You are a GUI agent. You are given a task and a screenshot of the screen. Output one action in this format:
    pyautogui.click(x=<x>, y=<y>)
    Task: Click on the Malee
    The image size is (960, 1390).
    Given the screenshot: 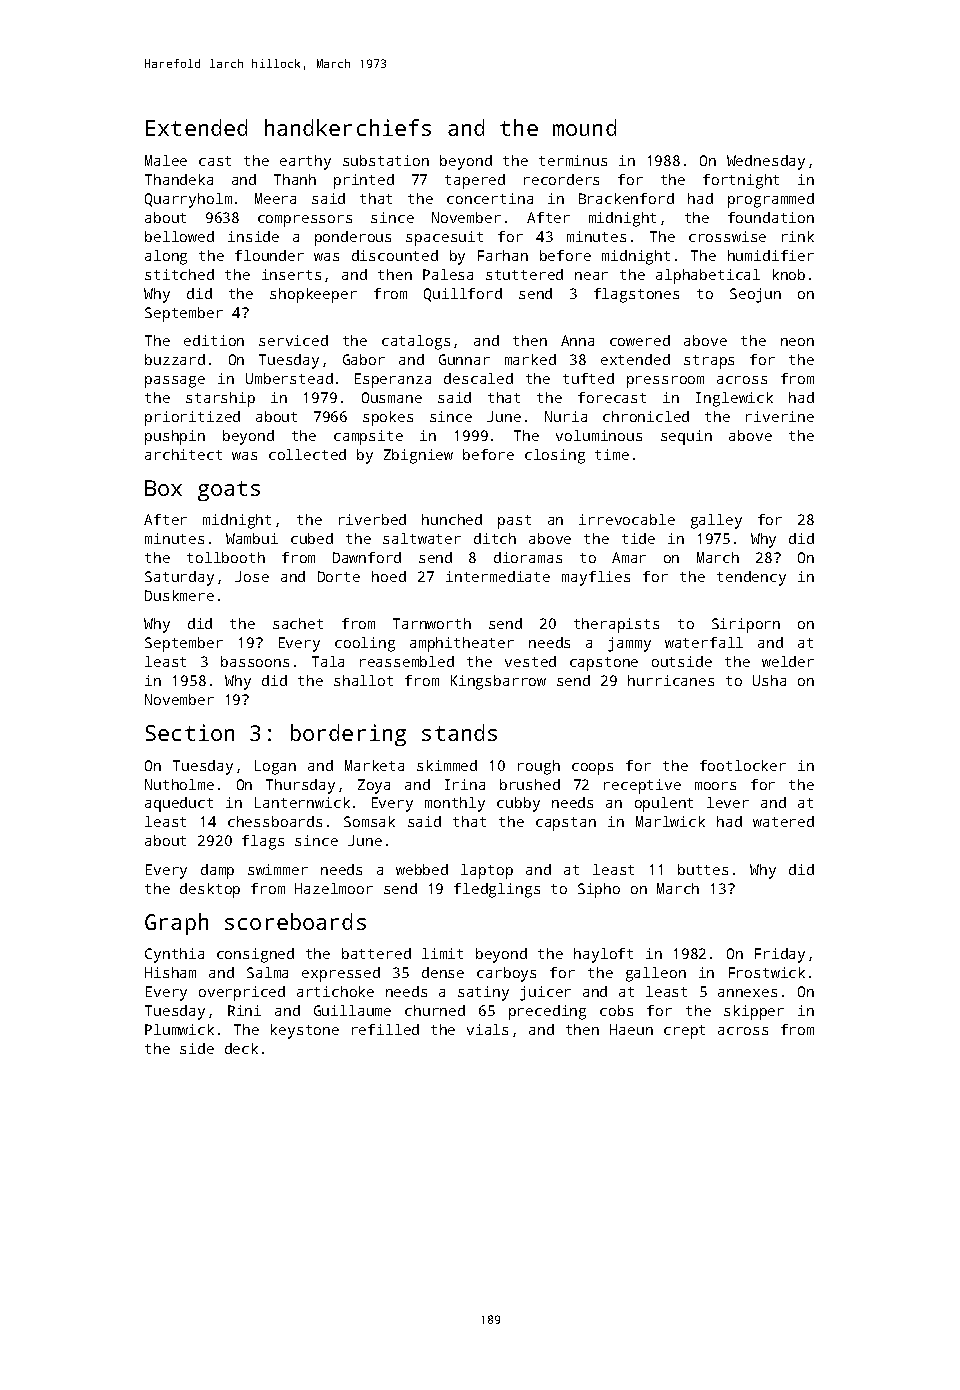 What is the action you would take?
    pyautogui.click(x=166, y=160)
